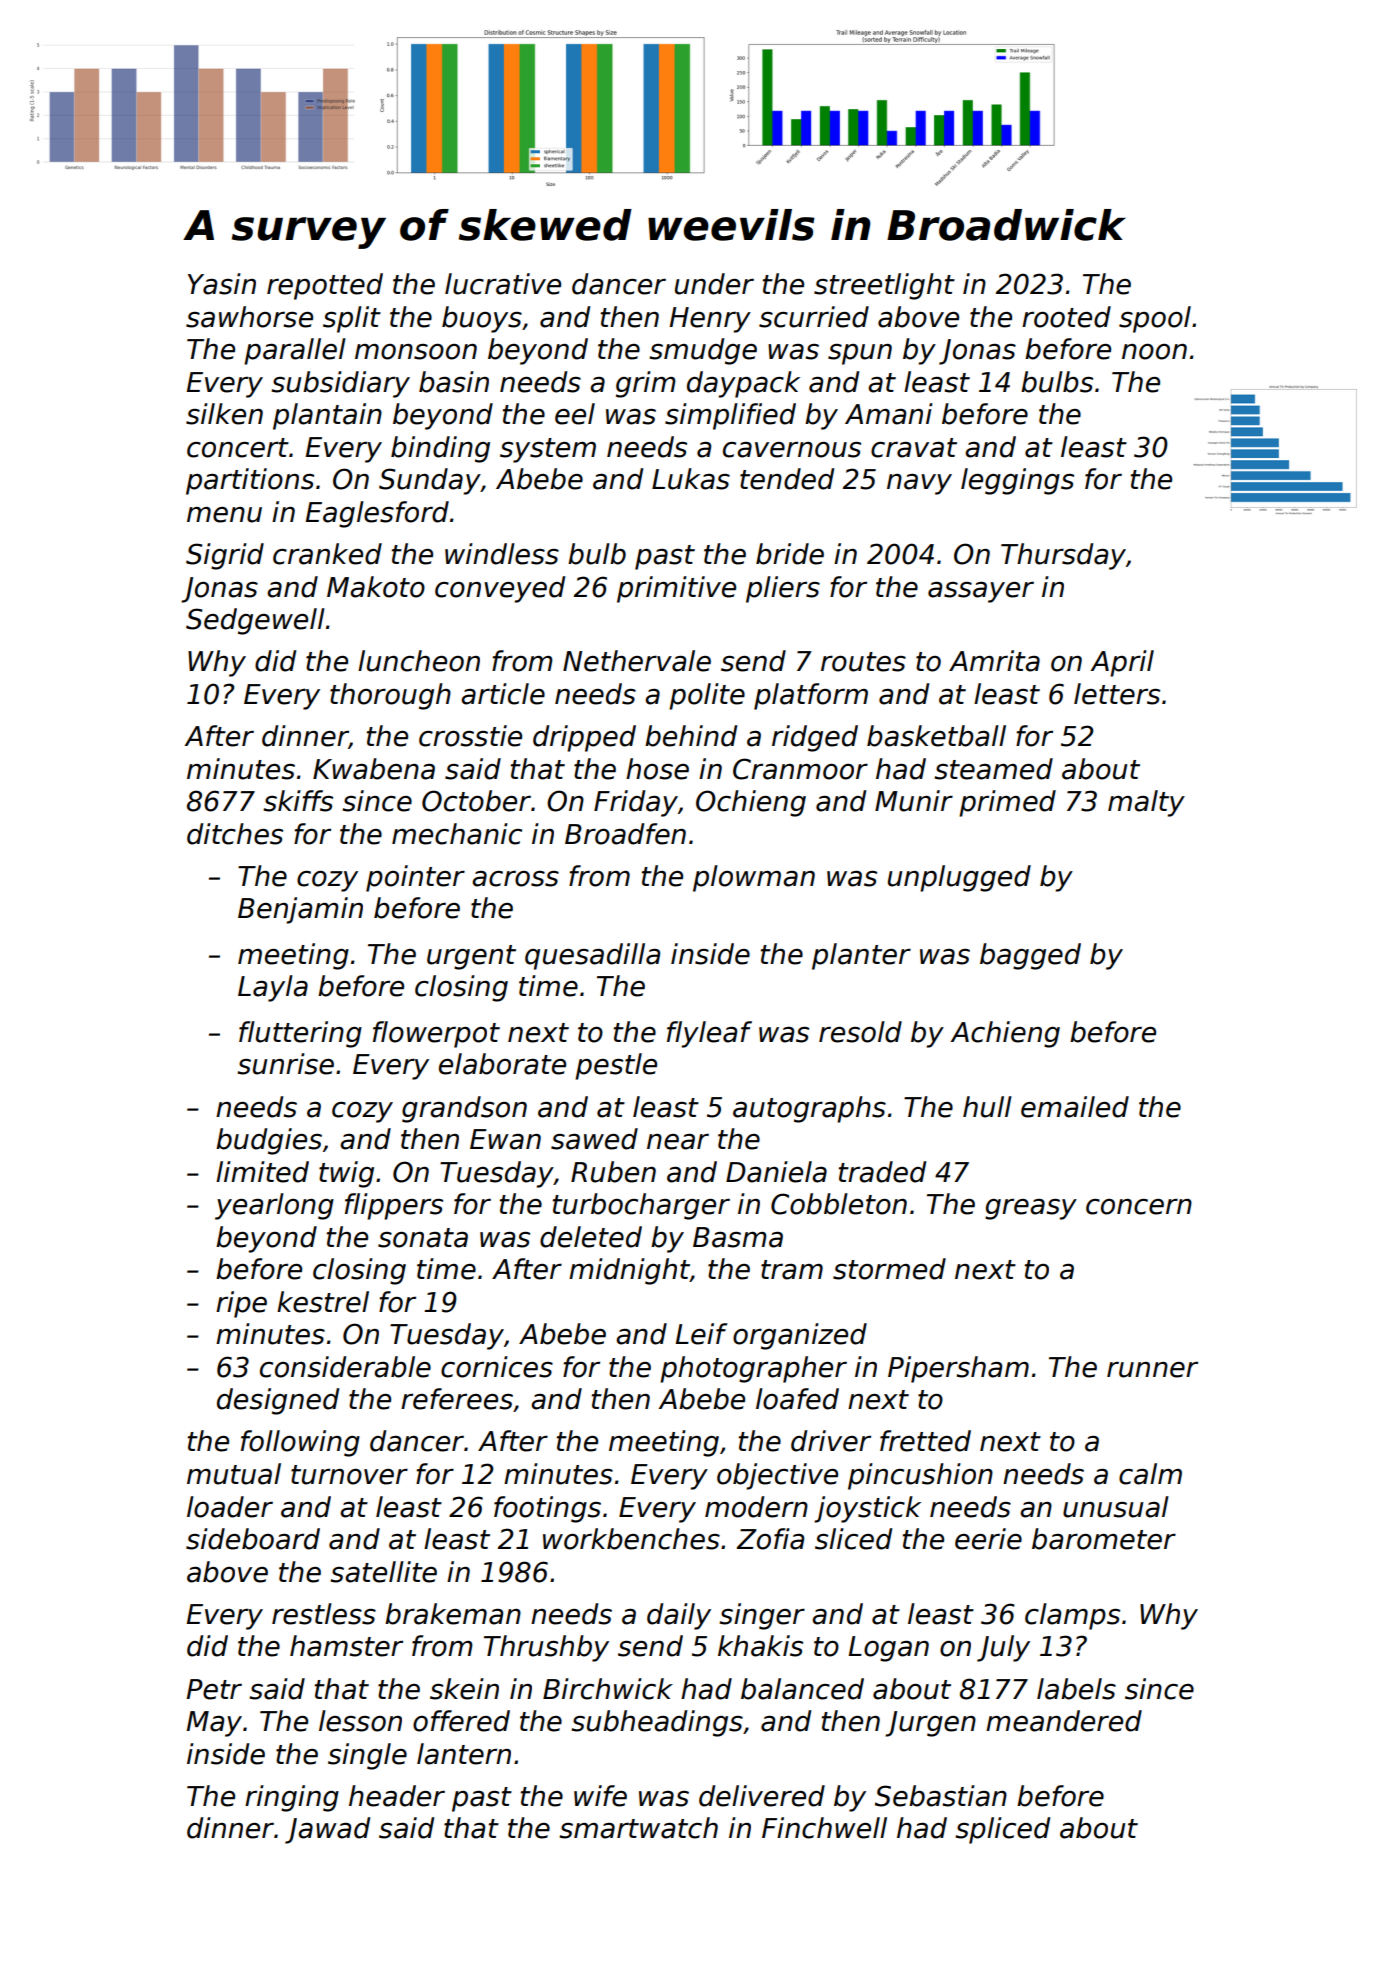 The image size is (1386, 1969). What do you see at coordinates (608, 1689) in the screenshot?
I see `Birchwick` at bounding box center [608, 1689].
